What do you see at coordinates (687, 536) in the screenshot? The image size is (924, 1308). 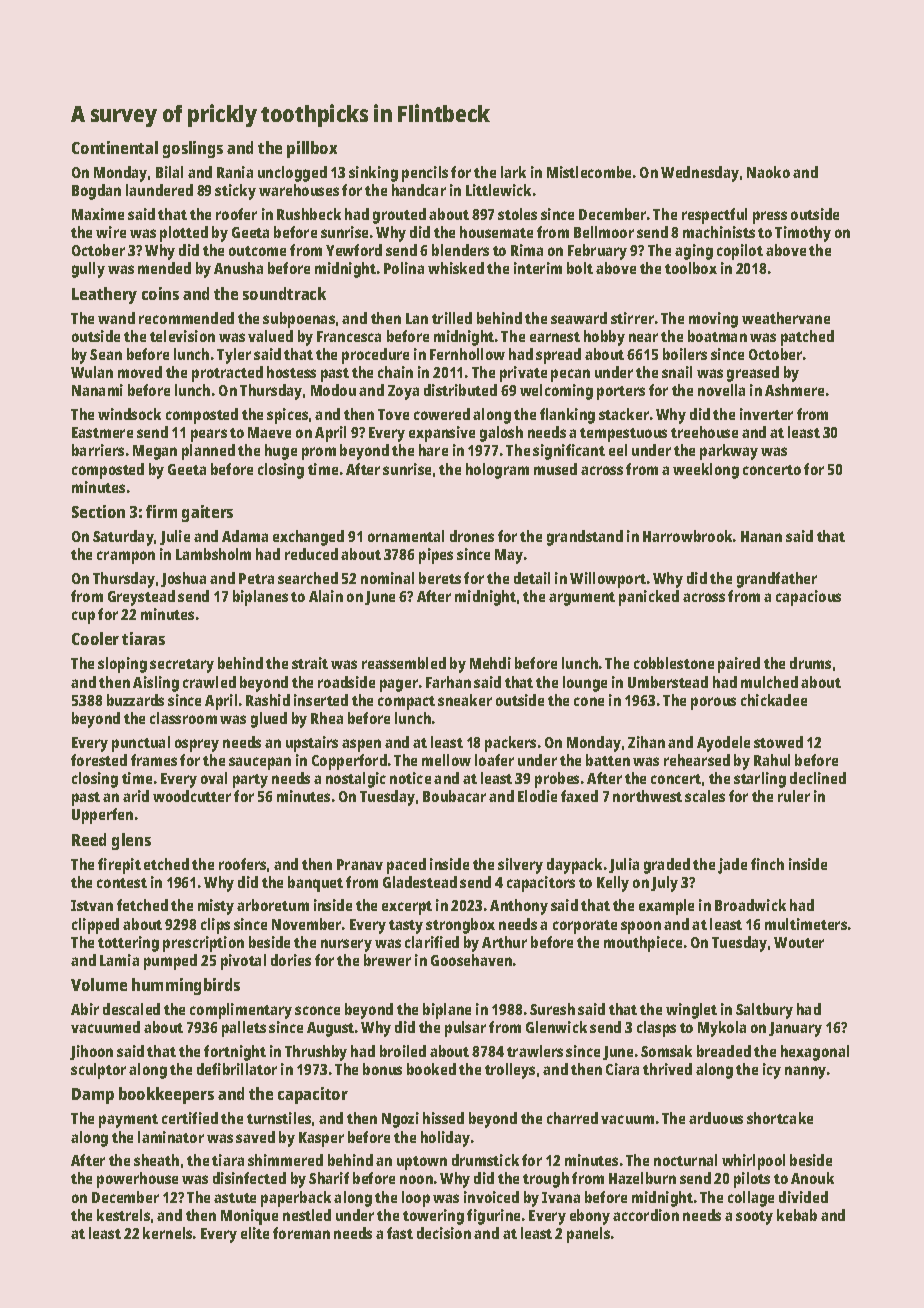 I see `Harrowbrook` at bounding box center [687, 536].
